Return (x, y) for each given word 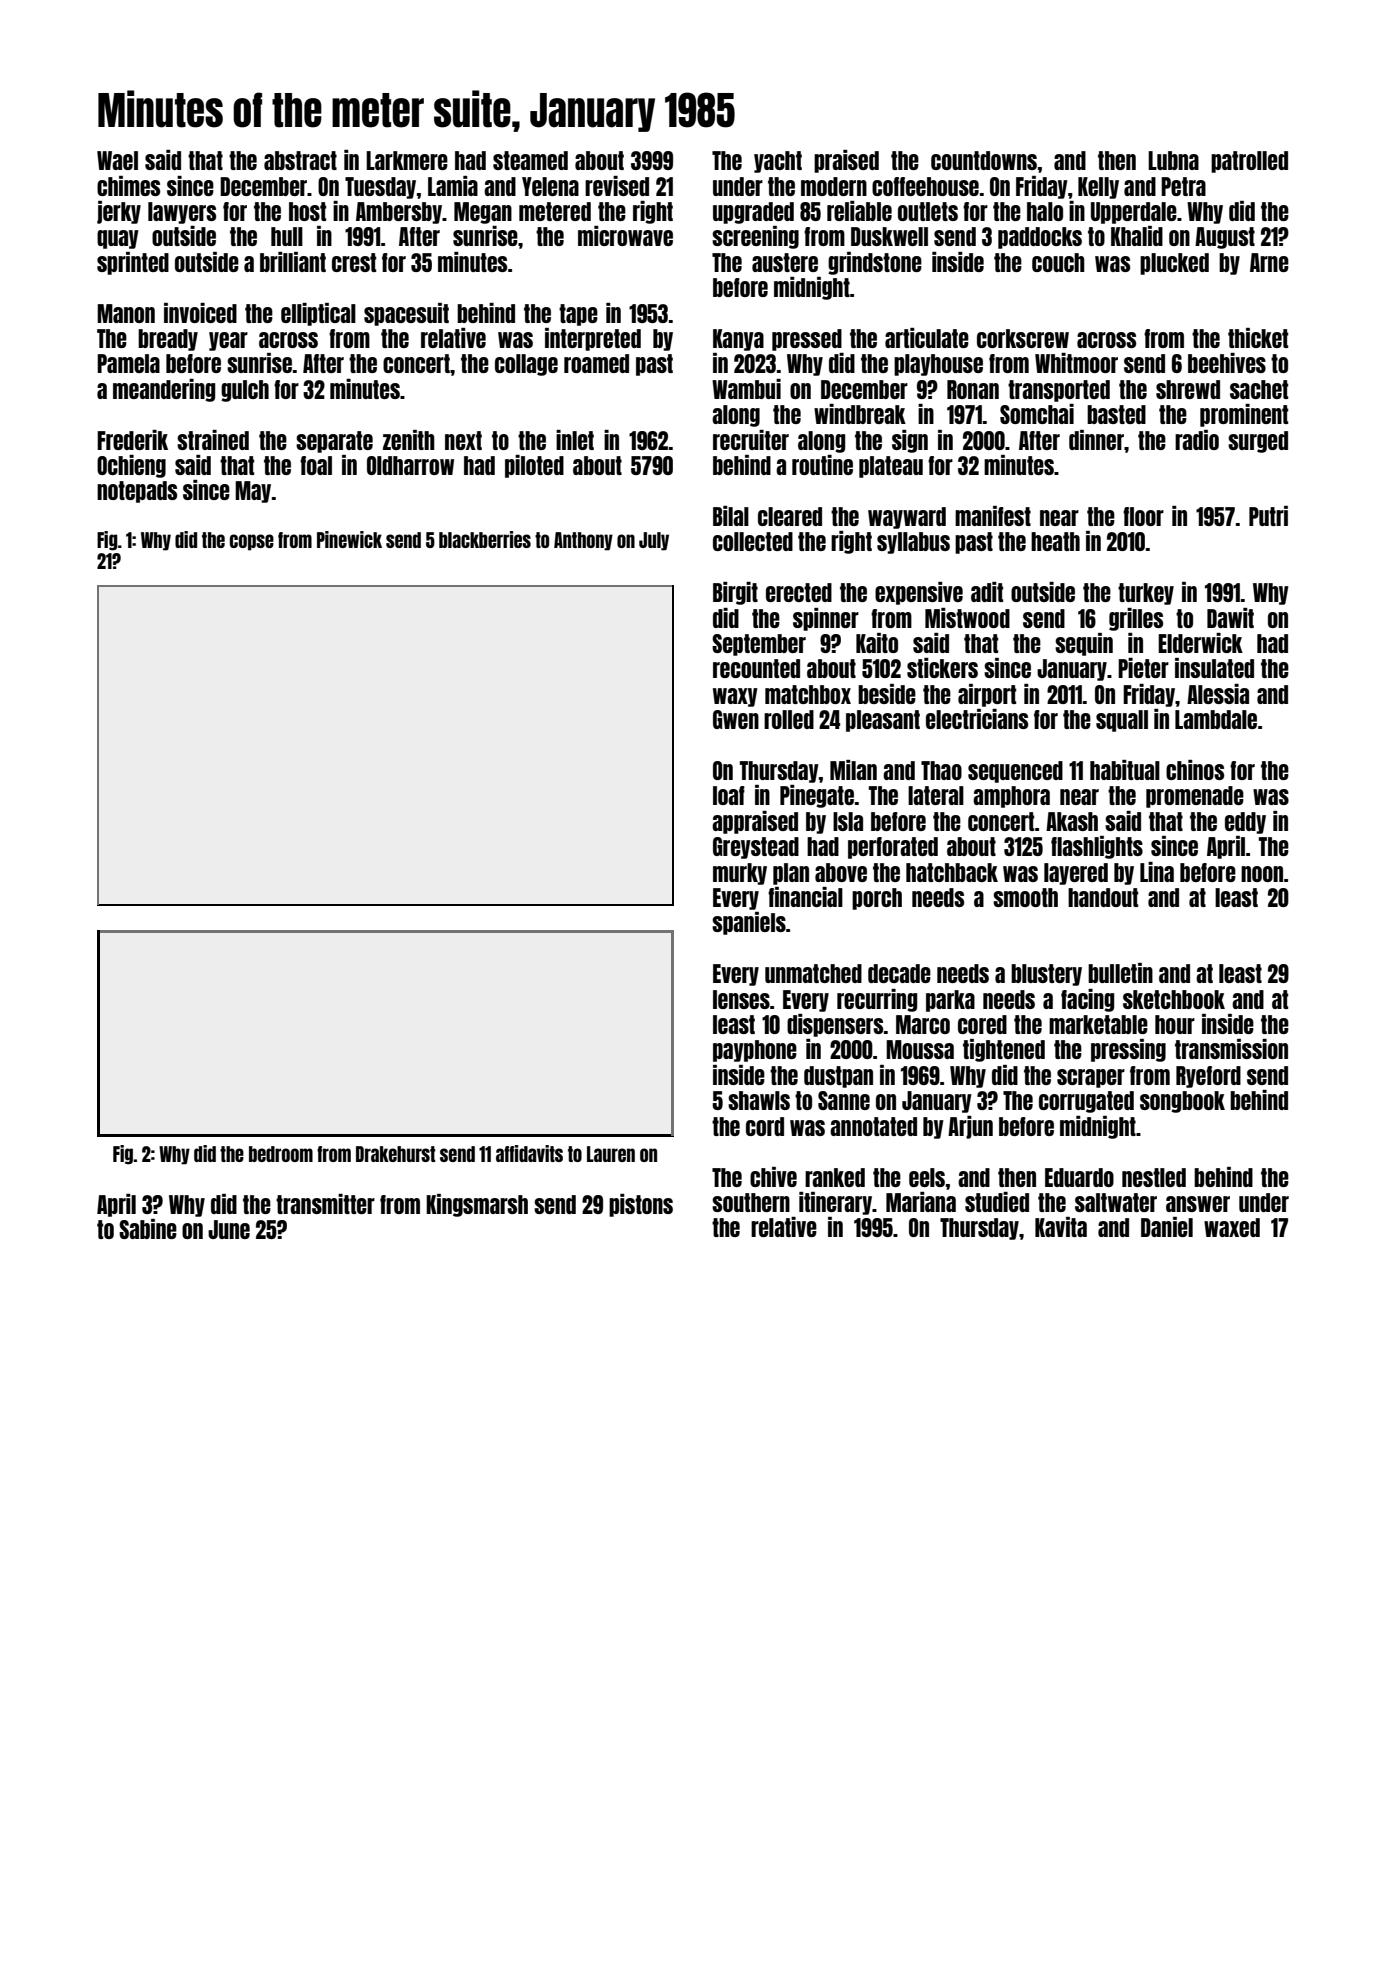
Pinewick (349, 539)
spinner (826, 619)
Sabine (148, 1229)
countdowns (984, 160)
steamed (530, 160)
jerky (119, 212)
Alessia (1218, 694)
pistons (641, 1205)
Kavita (1061, 1227)
